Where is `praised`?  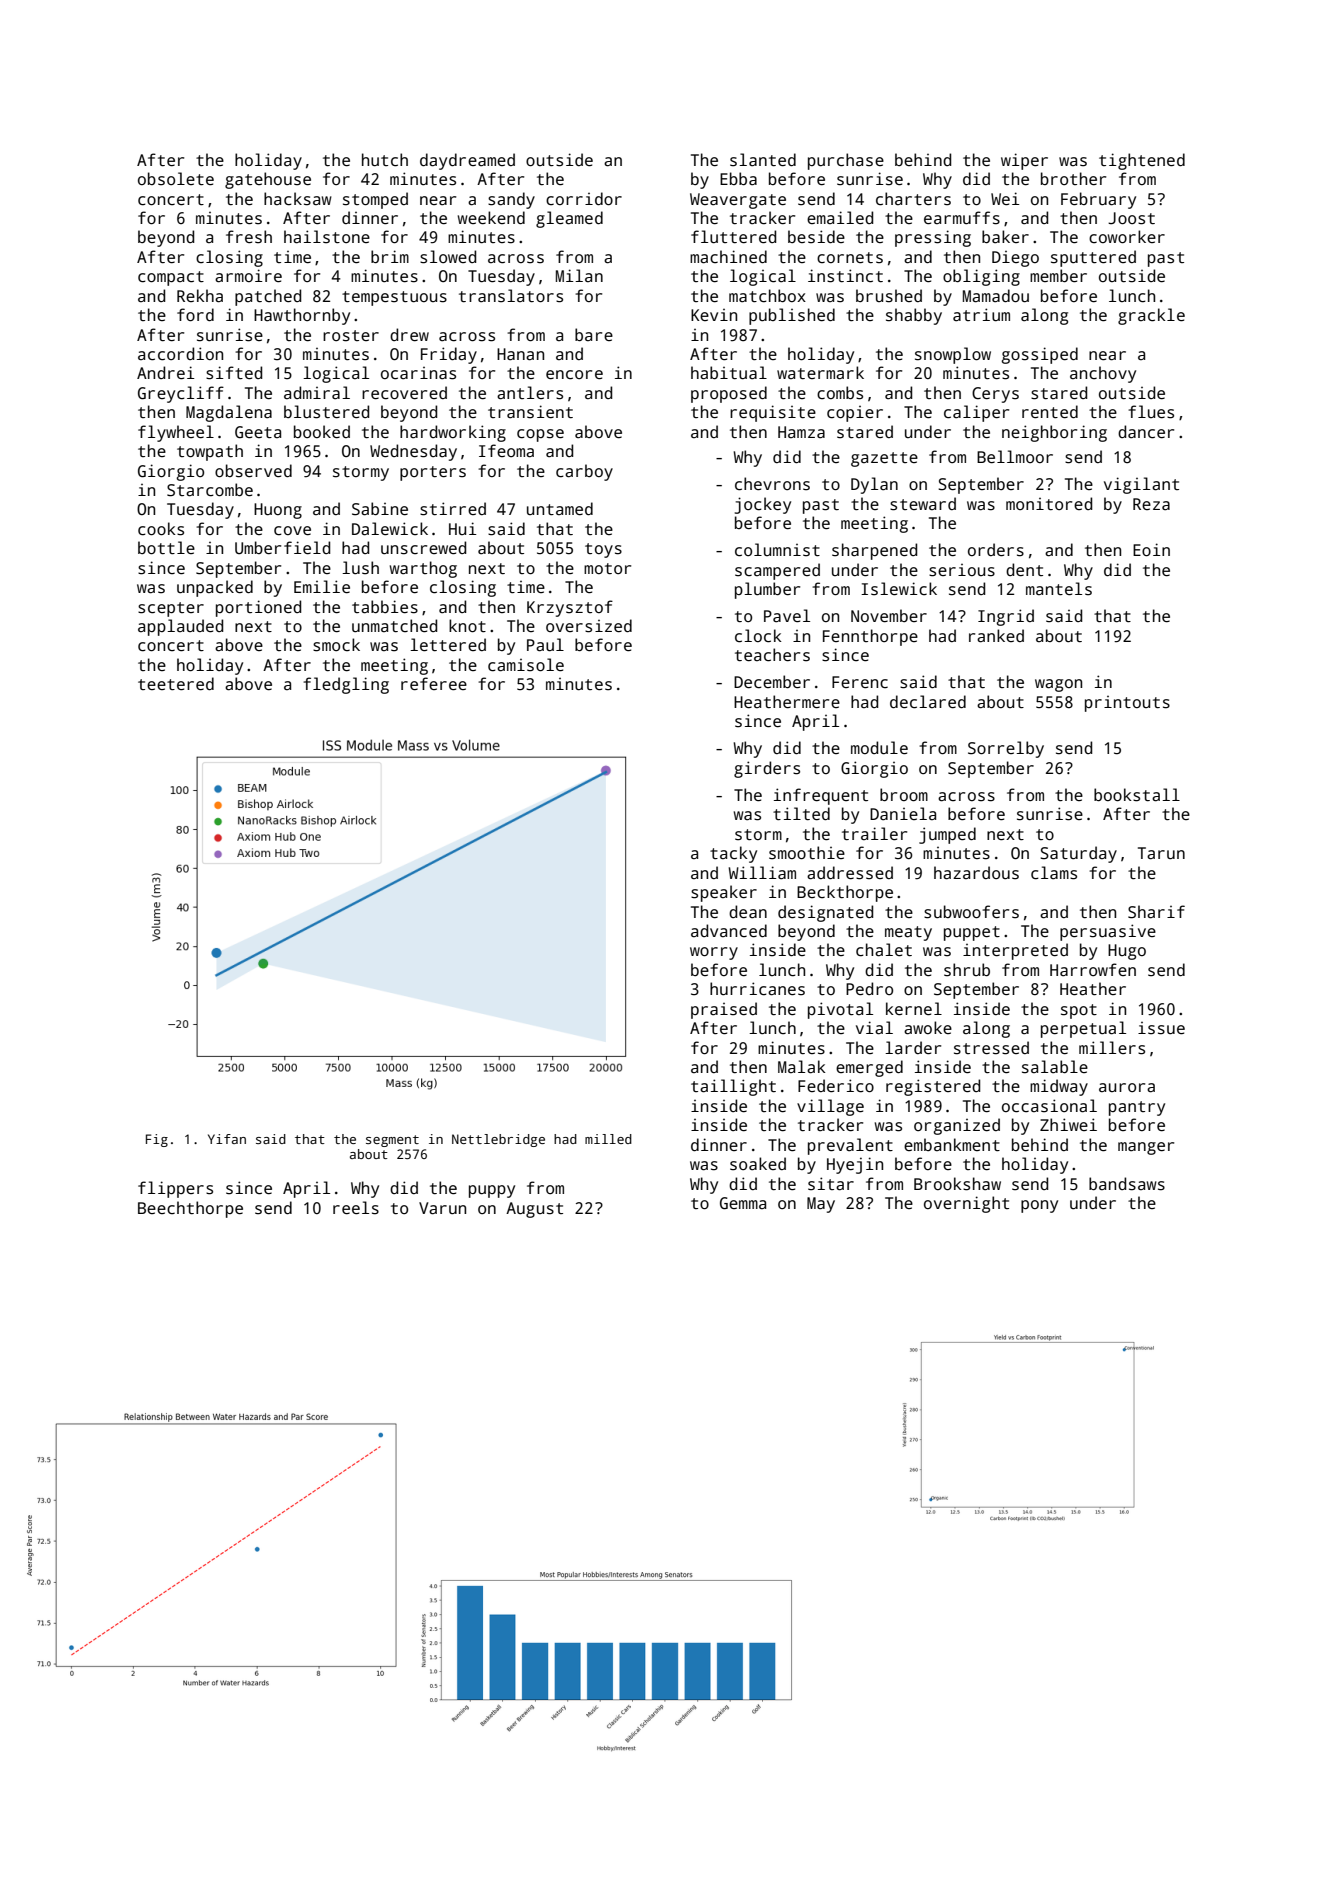
praised is located at coordinates (724, 1010).
